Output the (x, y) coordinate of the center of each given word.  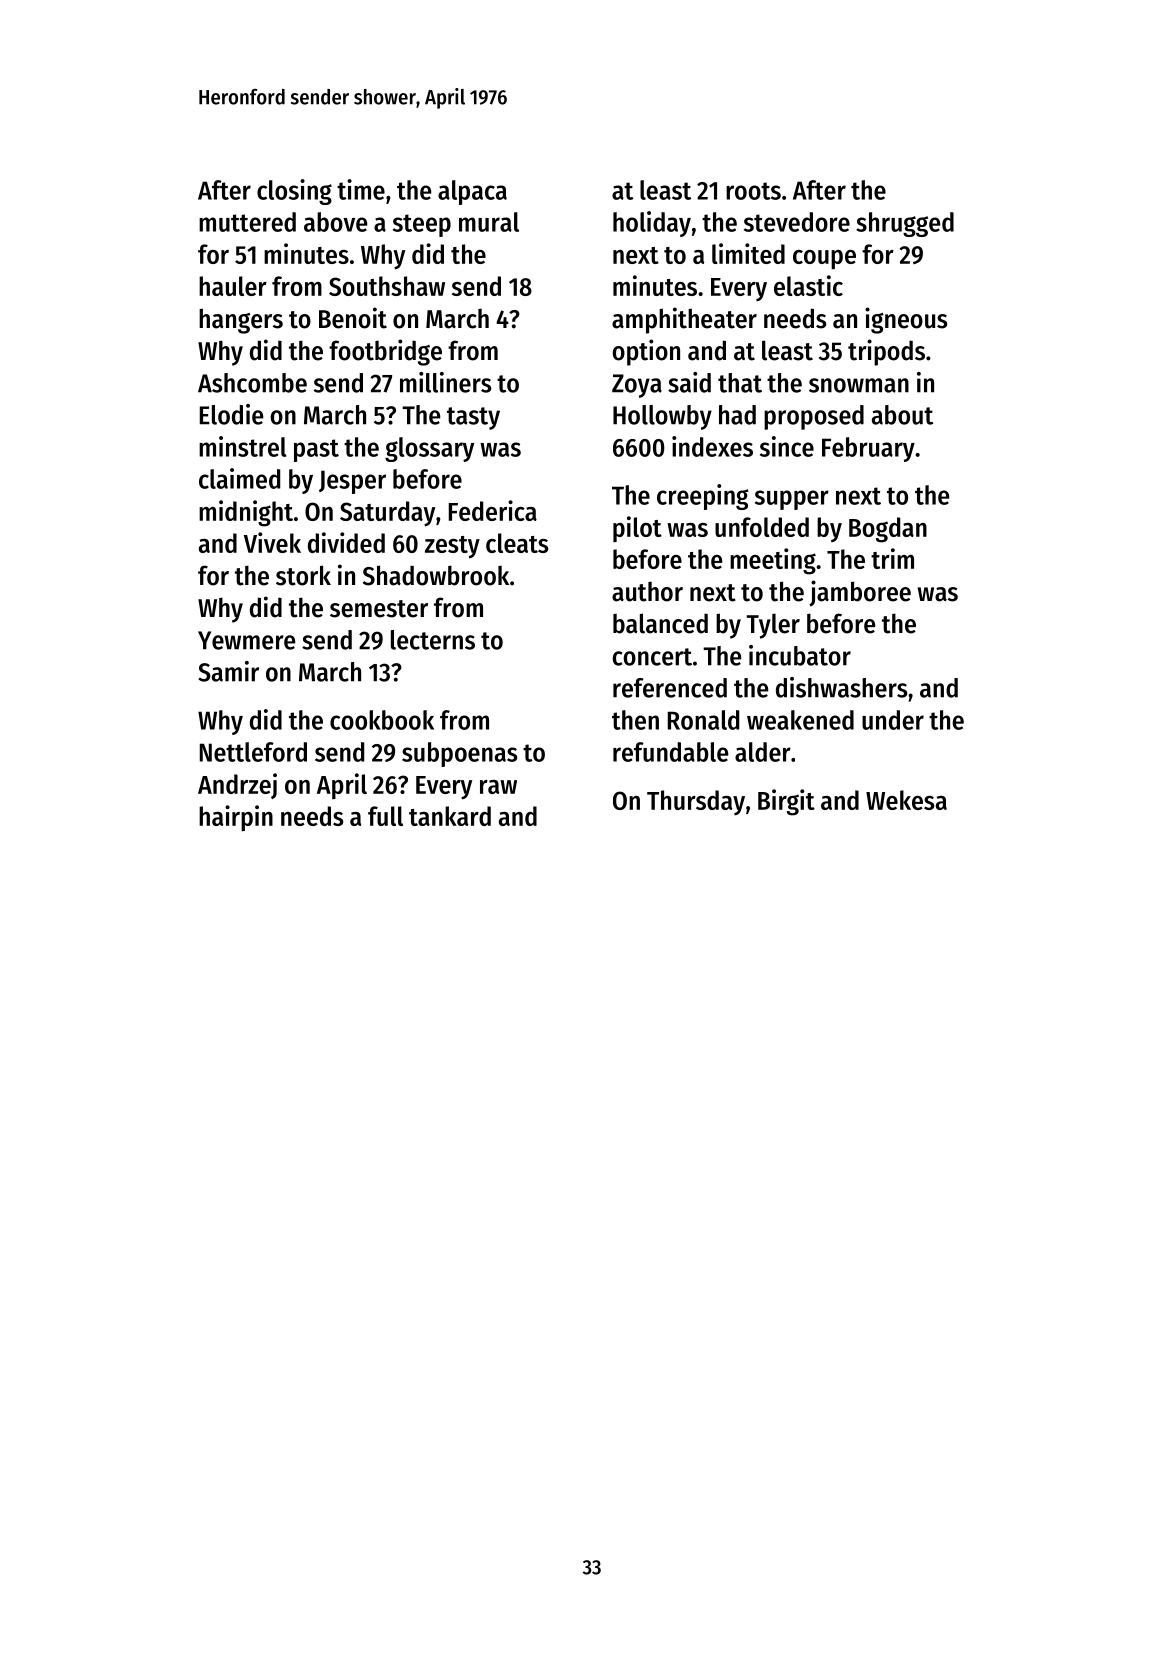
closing (294, 192)
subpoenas (459, 754)
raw (498, 787)
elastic (808, 285)
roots (753, 191)
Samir (228, 671)
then (635, 720)
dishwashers (841, 687)
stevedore (797, 222)
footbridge (385, 352)
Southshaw (387, 286)
